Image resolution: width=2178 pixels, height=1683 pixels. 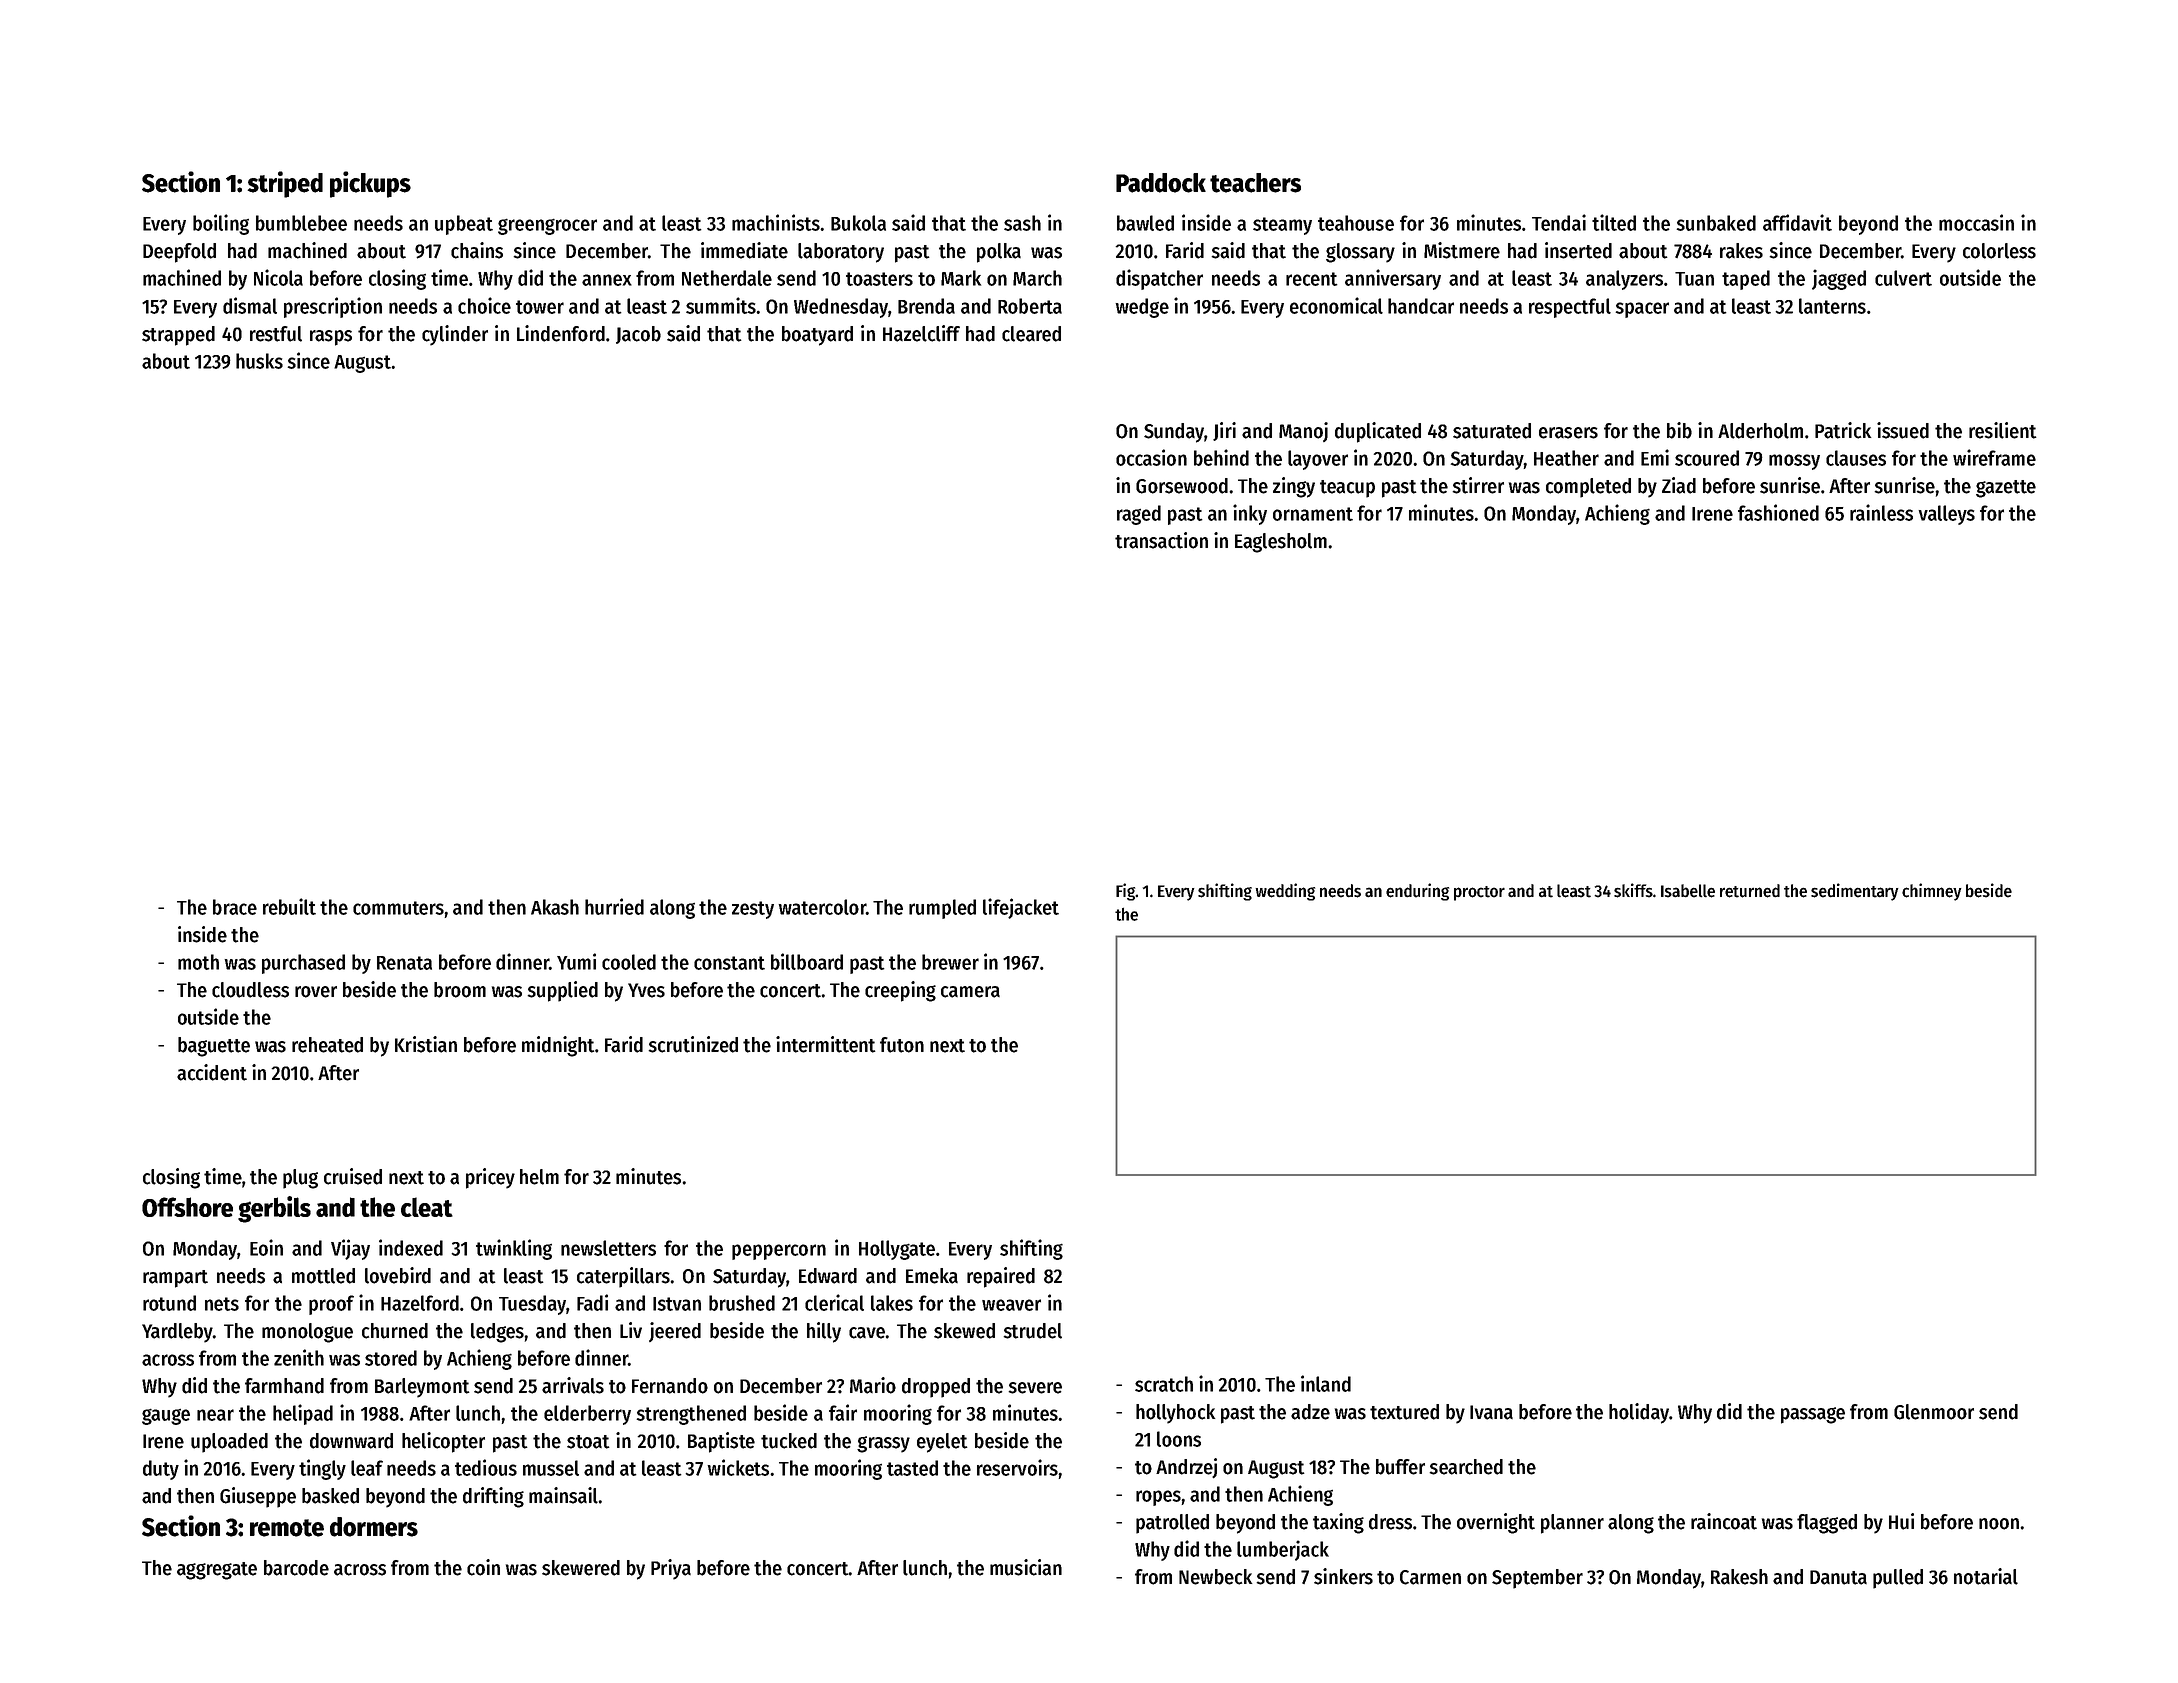 What do you see at coordinates (1479, 893) in the image?
I see `proctor` at bounding box center [1479, 893].
